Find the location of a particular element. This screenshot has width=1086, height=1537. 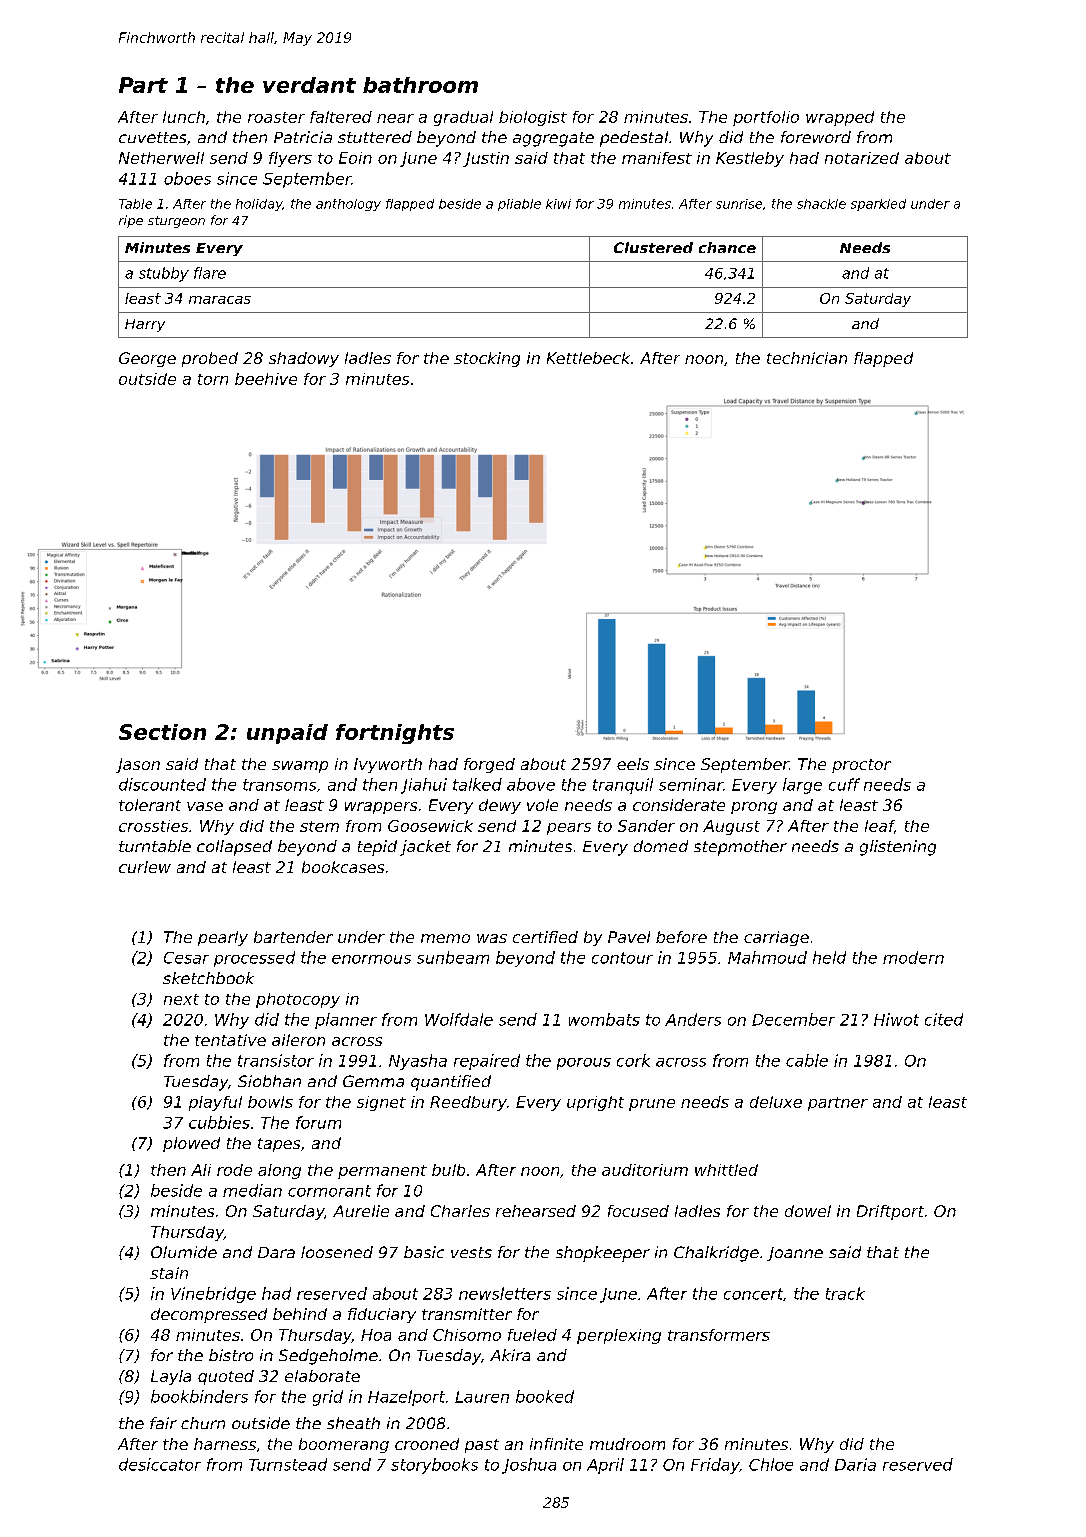

processed is located at coordinates (254, 959).
